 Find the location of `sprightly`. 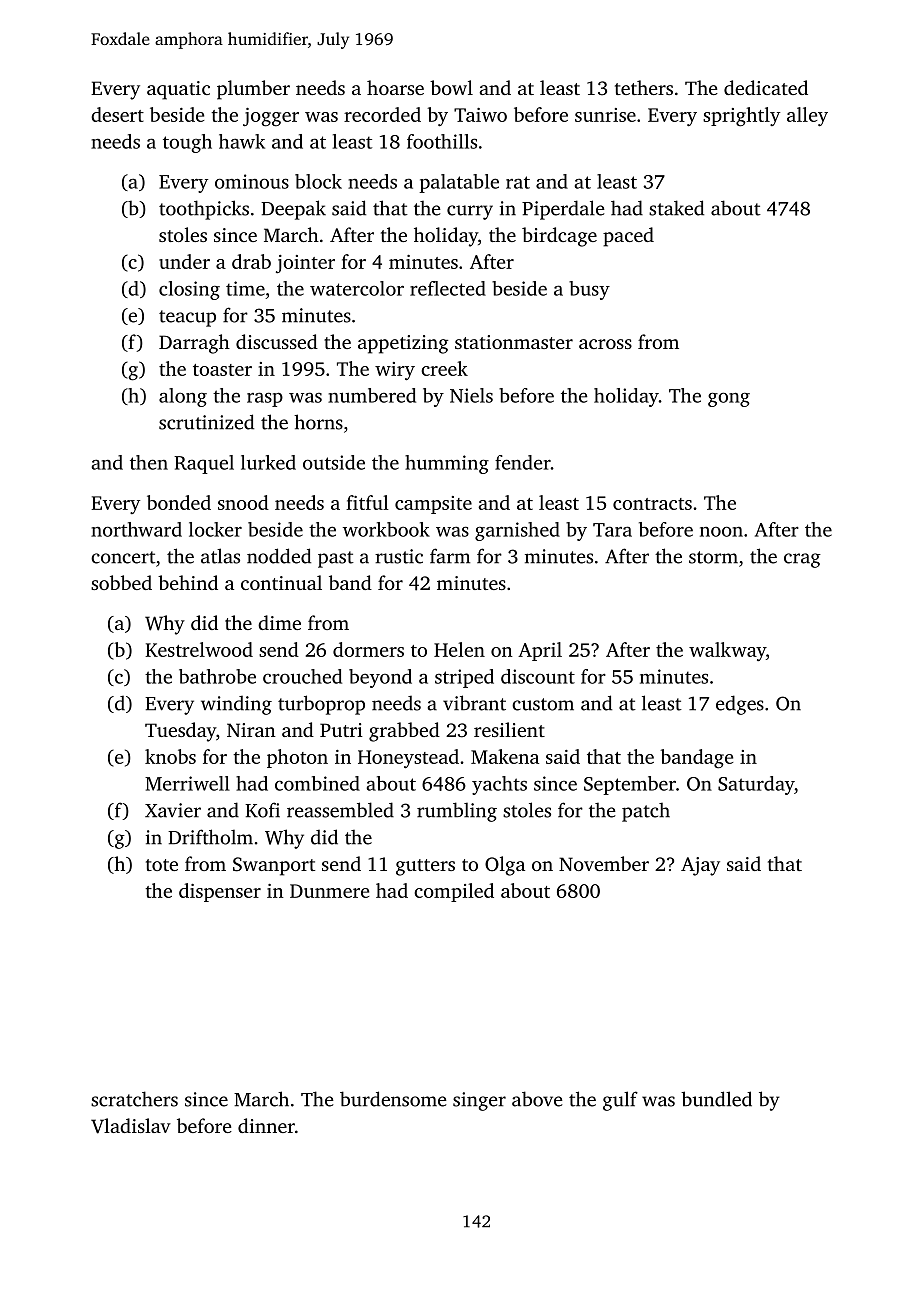

sprightly is located at coordinates (741, 117).
